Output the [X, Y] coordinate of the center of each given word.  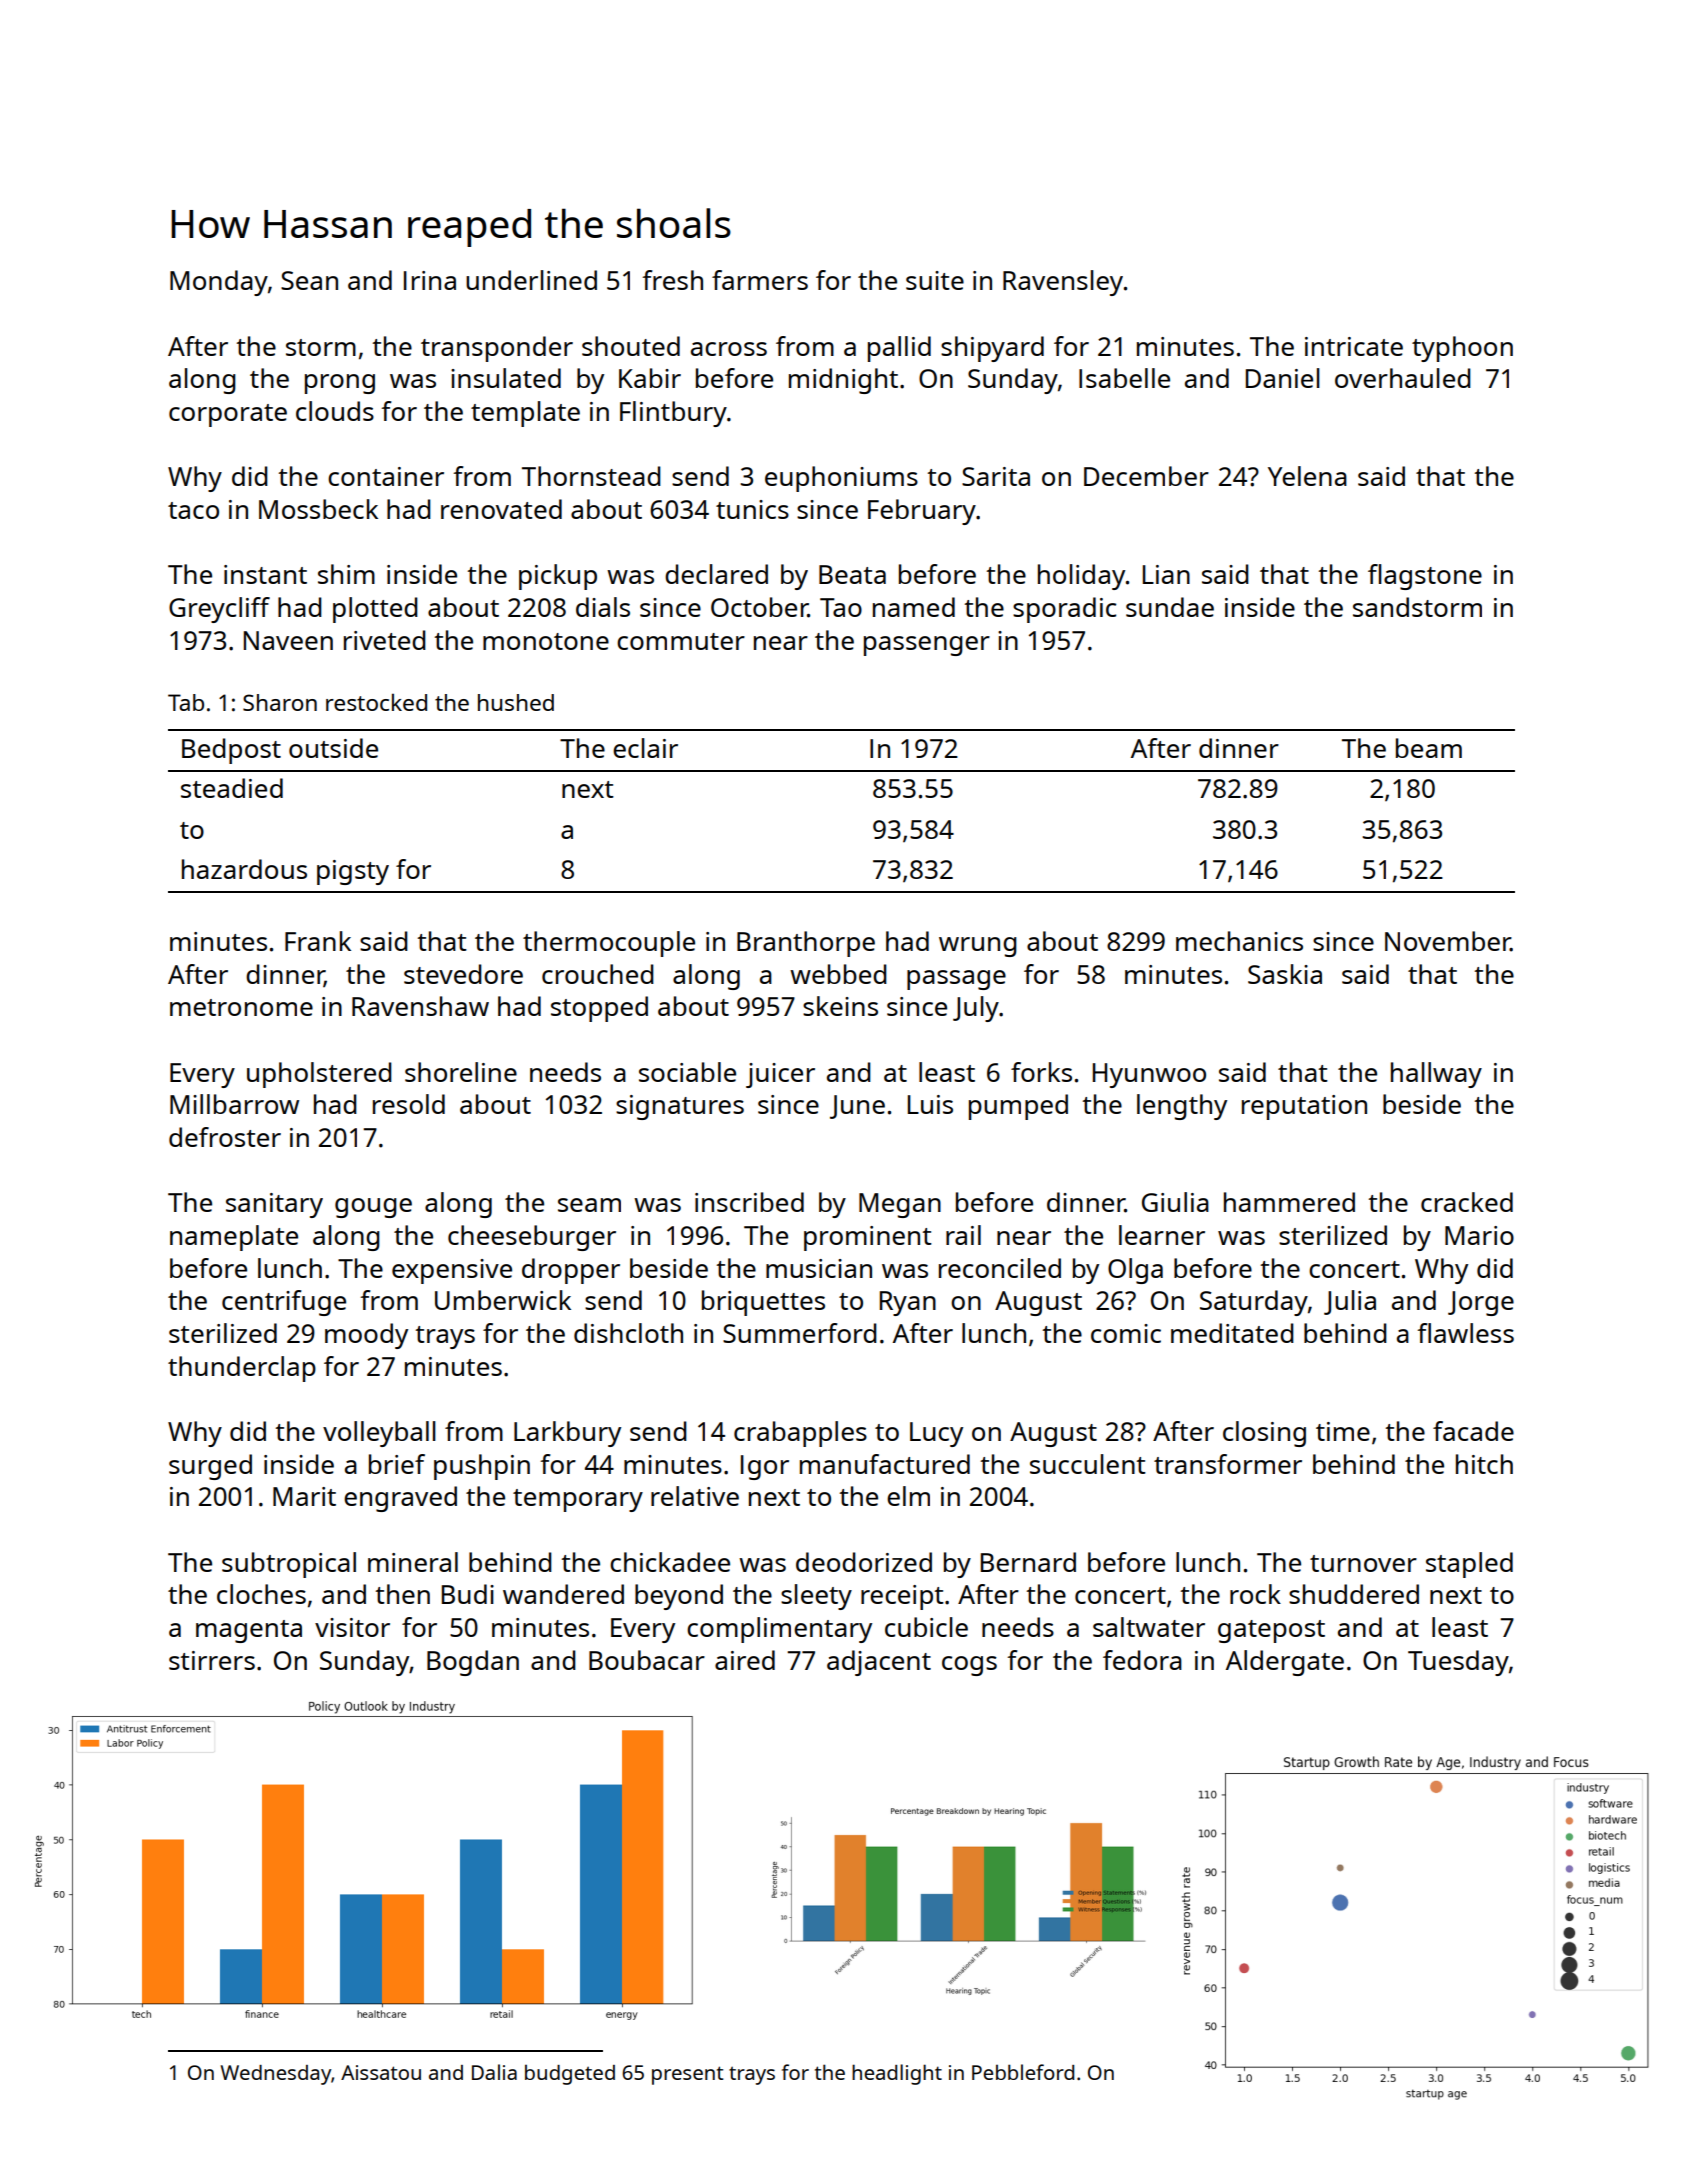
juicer [780, 1075]
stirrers [212, 1660]
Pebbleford [1023, 2072]
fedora [1142, 1660]
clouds [335, 411]
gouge [373, 1208]
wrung [978, 947]
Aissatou [381, 2072]
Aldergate [1285, 1663]
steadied [232, 788]
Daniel [1283, 378]
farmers [760, 280]
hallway [1436, 1075]
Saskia [1285, 974]
